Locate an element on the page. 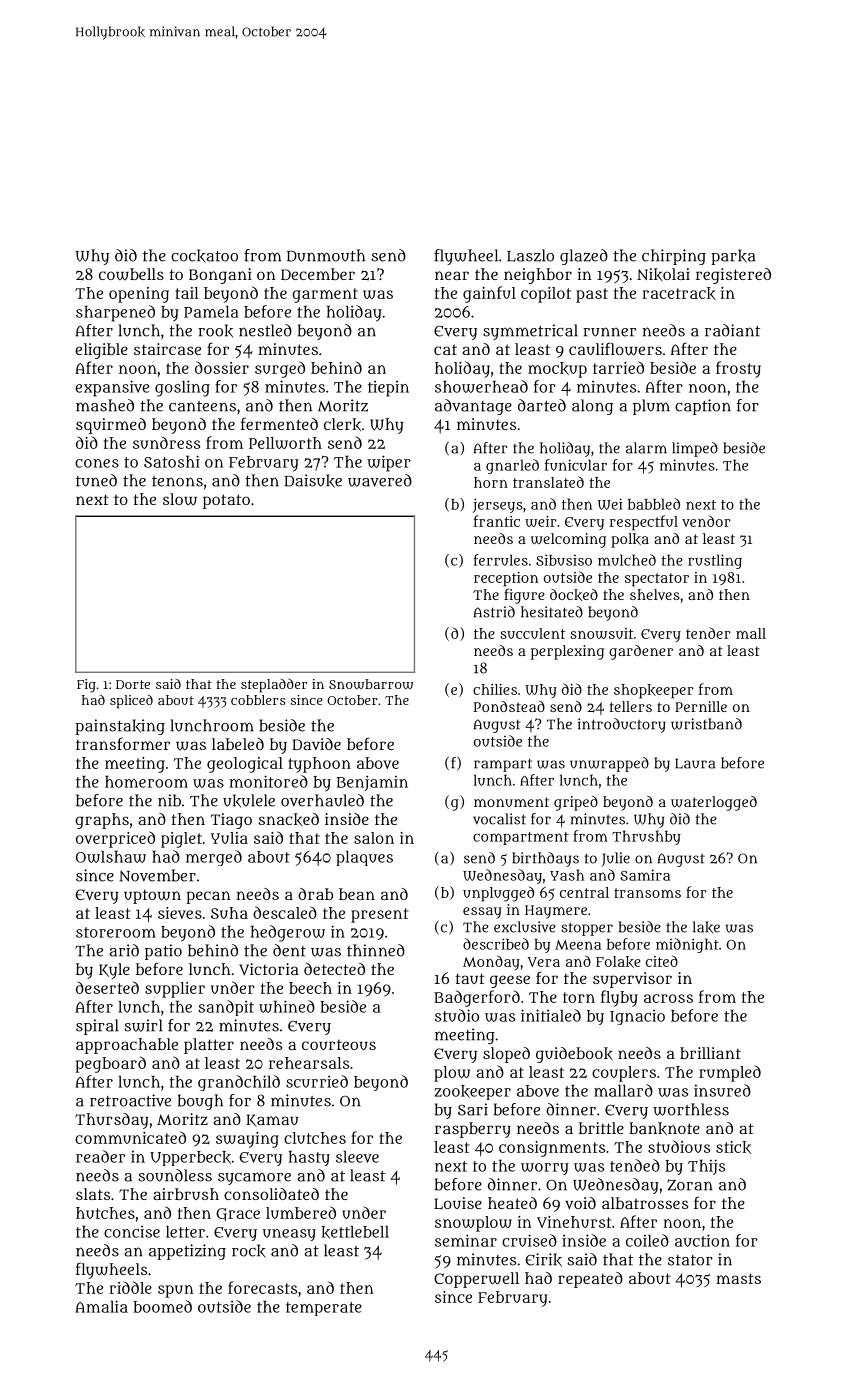 Image resolution: width=849 pixels, height=1400 pixels. Grace is located at coordinates (238, 1215).
